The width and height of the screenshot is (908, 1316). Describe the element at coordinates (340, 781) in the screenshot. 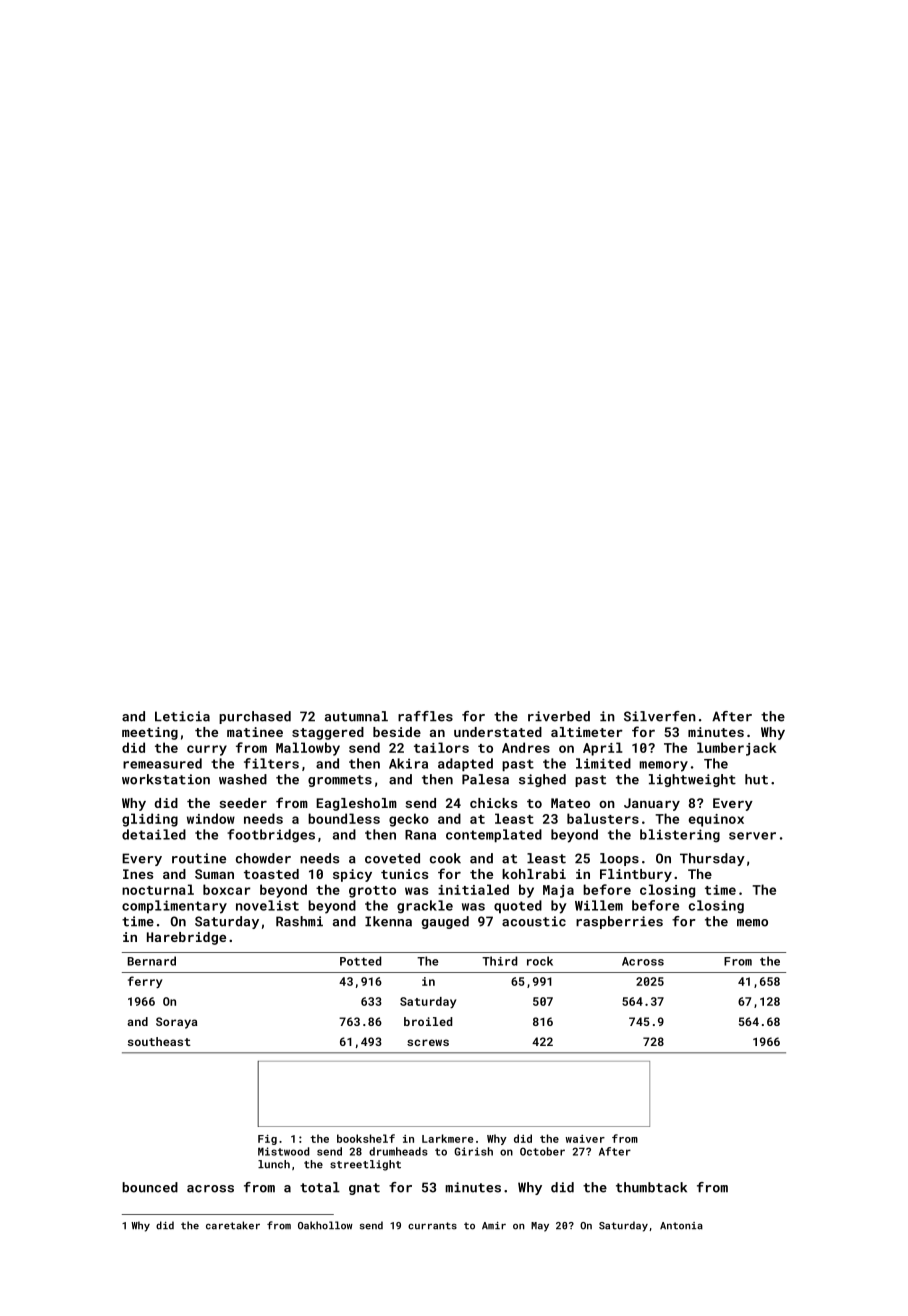

I see `grommets` at that location.
